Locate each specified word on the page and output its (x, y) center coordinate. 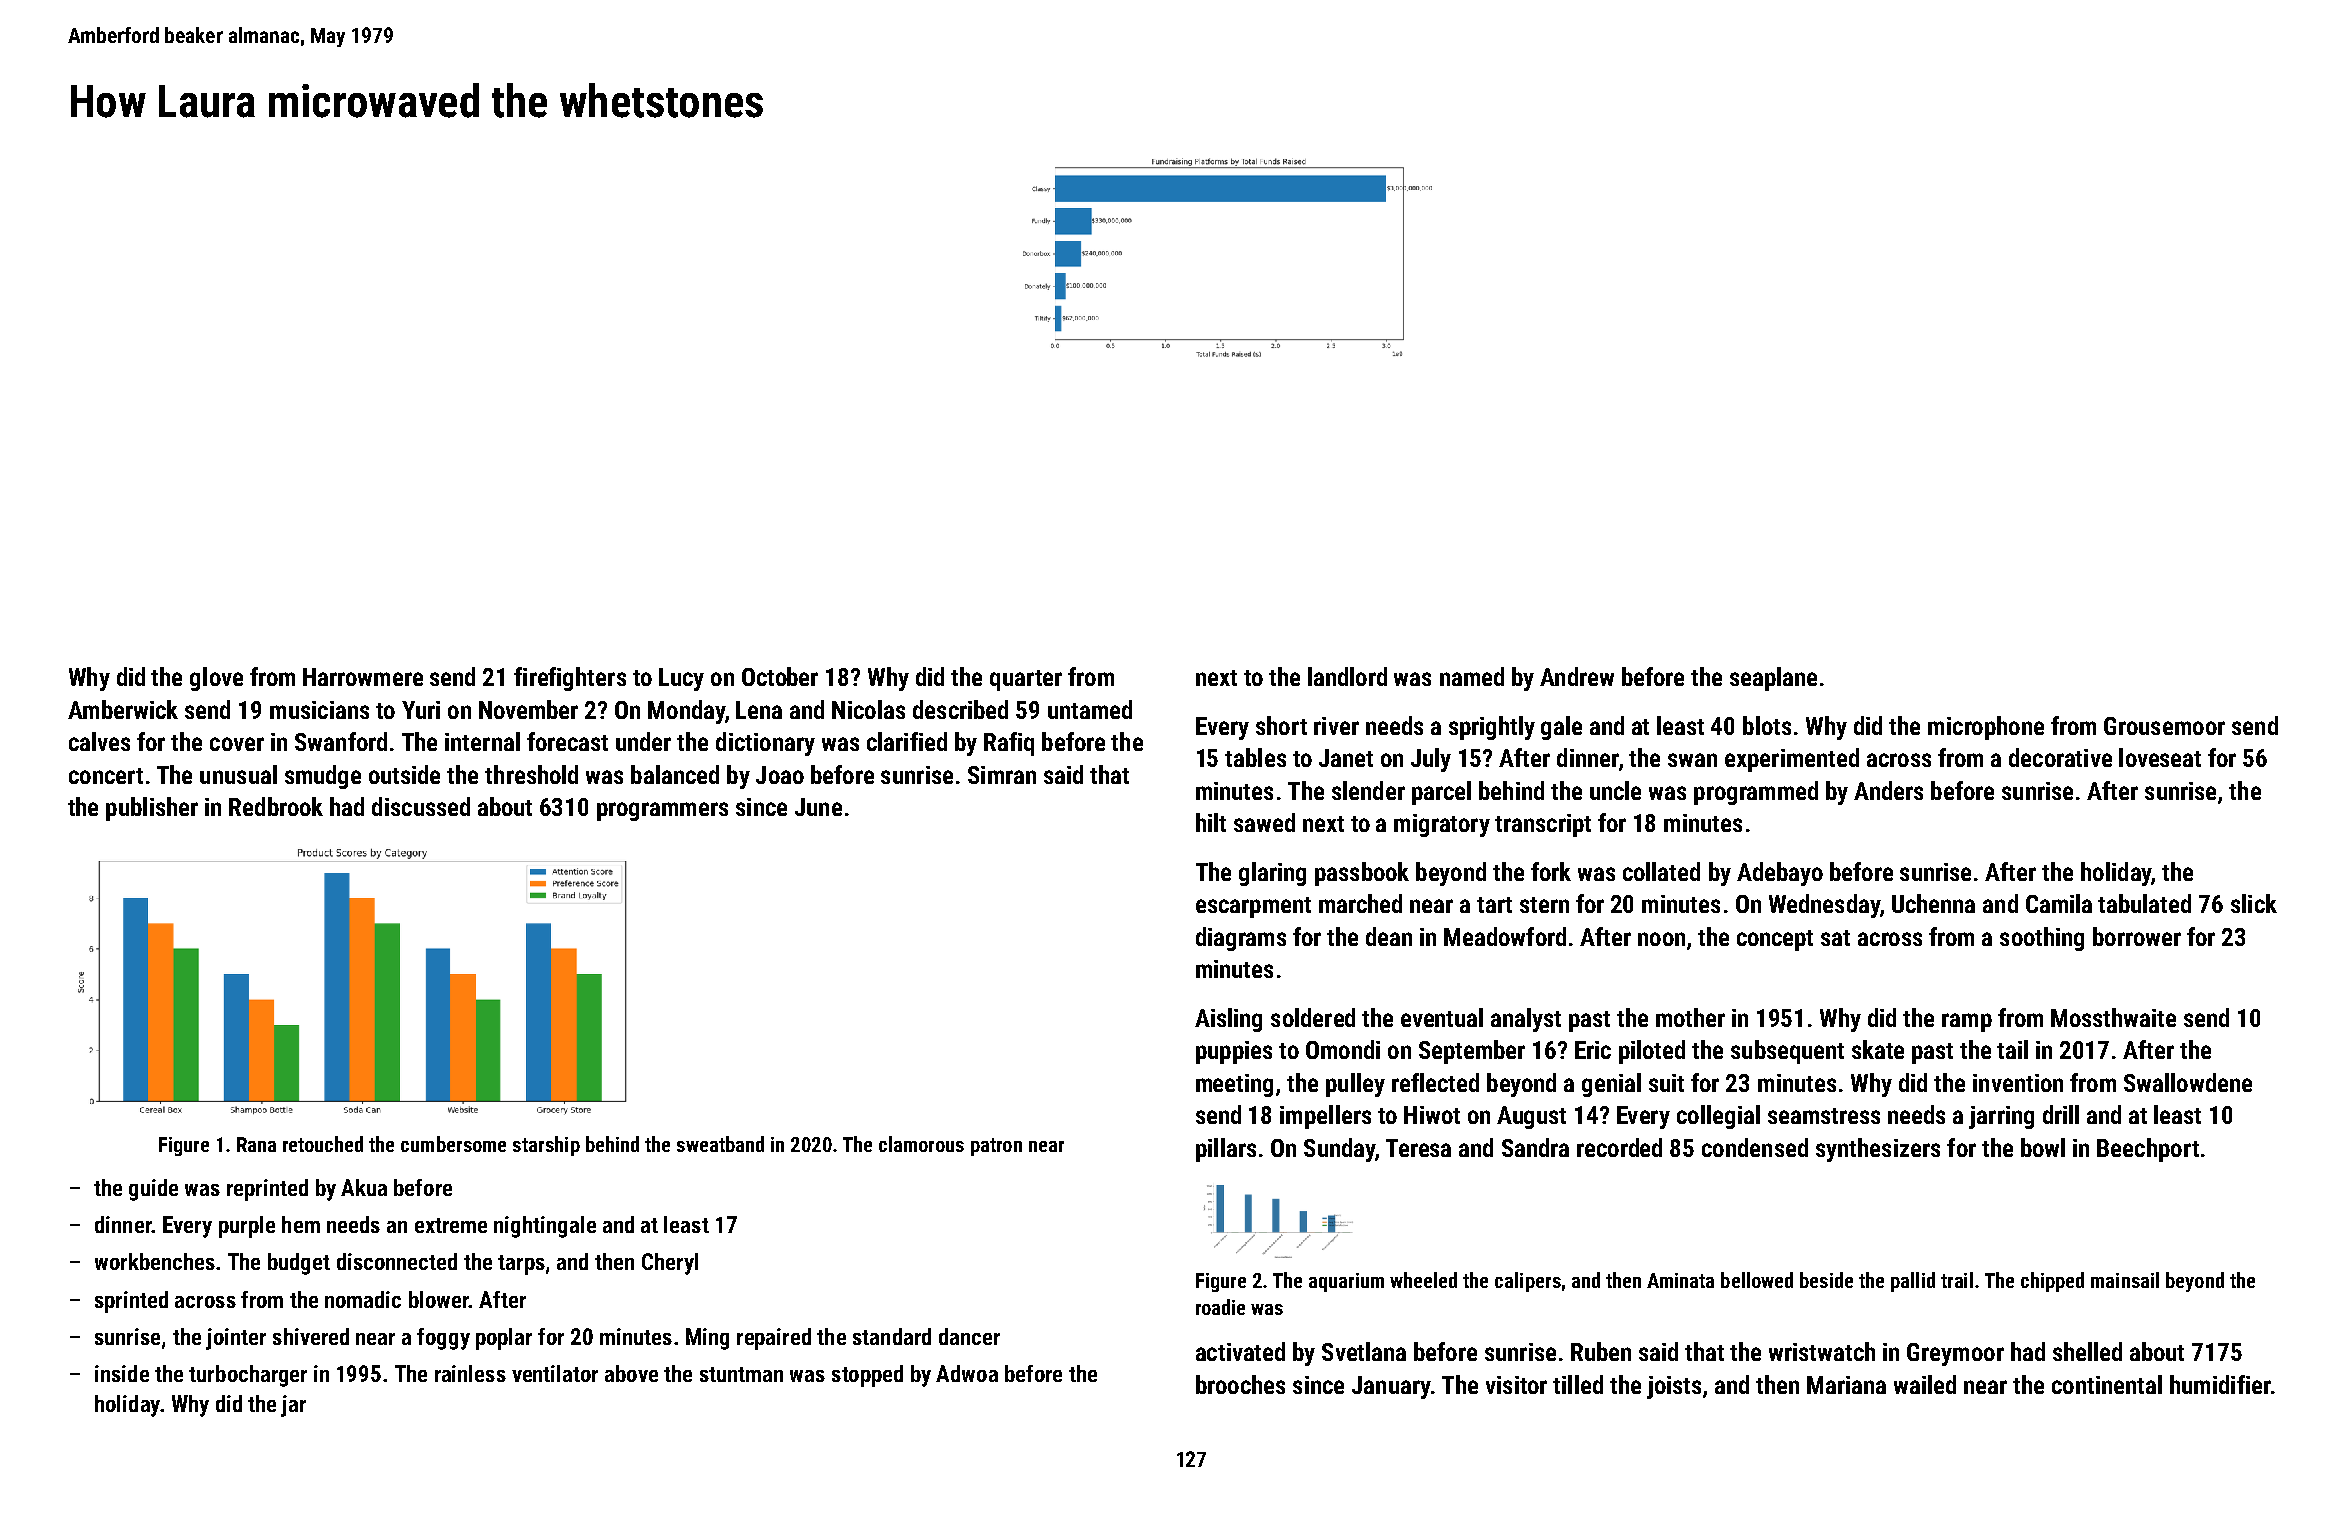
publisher (152, 809)
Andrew (1577, 676)
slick (2254, 903)
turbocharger (248, 1376)
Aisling (1228, 1020)
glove (216, 679)
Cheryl (670, 1264)
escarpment (1253, 907)
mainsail (2125, 1280)
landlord (1347, 676)
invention (2018, 1083)
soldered (1313, 1017)
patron (996, 1147)
